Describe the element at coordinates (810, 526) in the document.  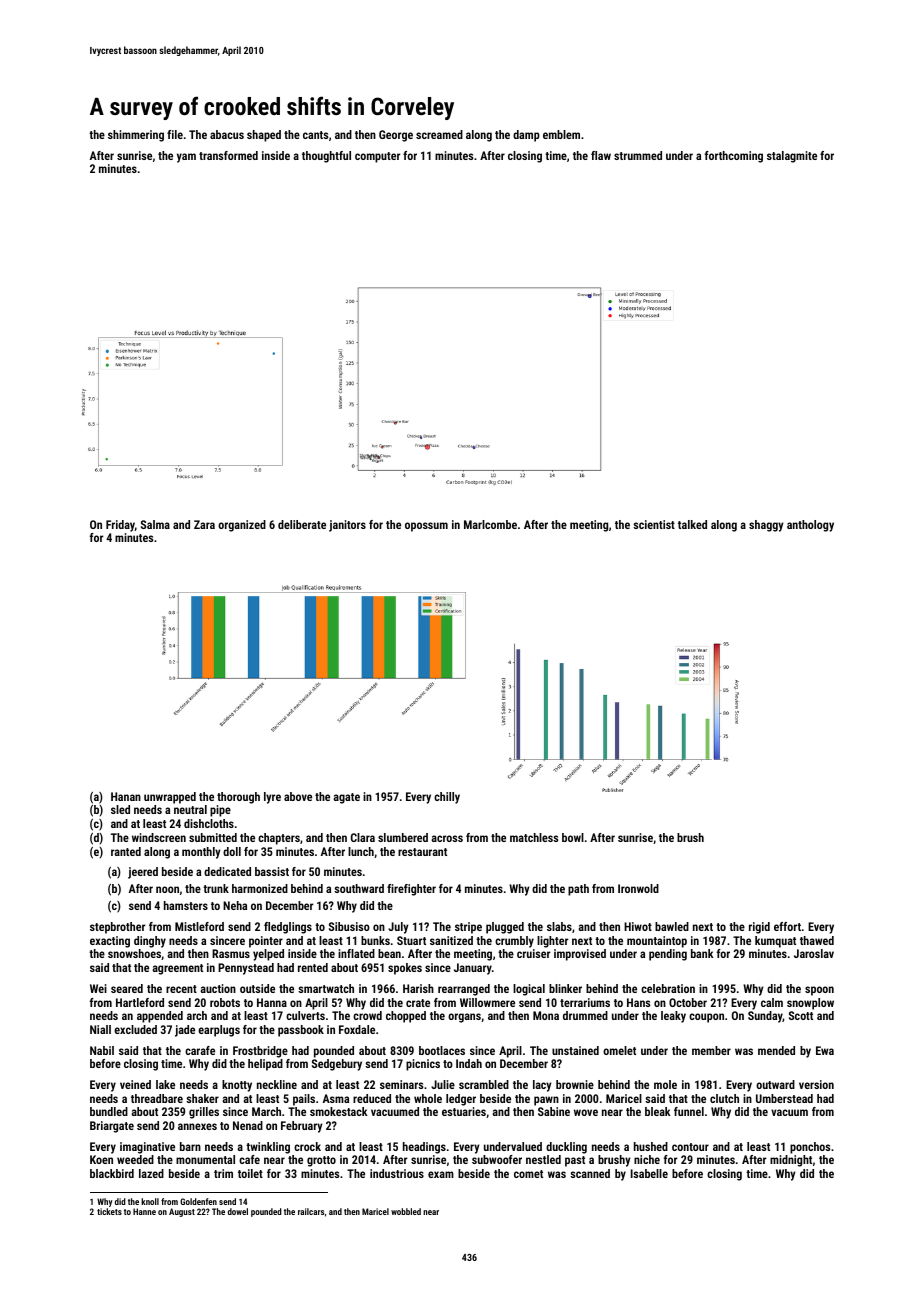
I see `anthology` at that location.
